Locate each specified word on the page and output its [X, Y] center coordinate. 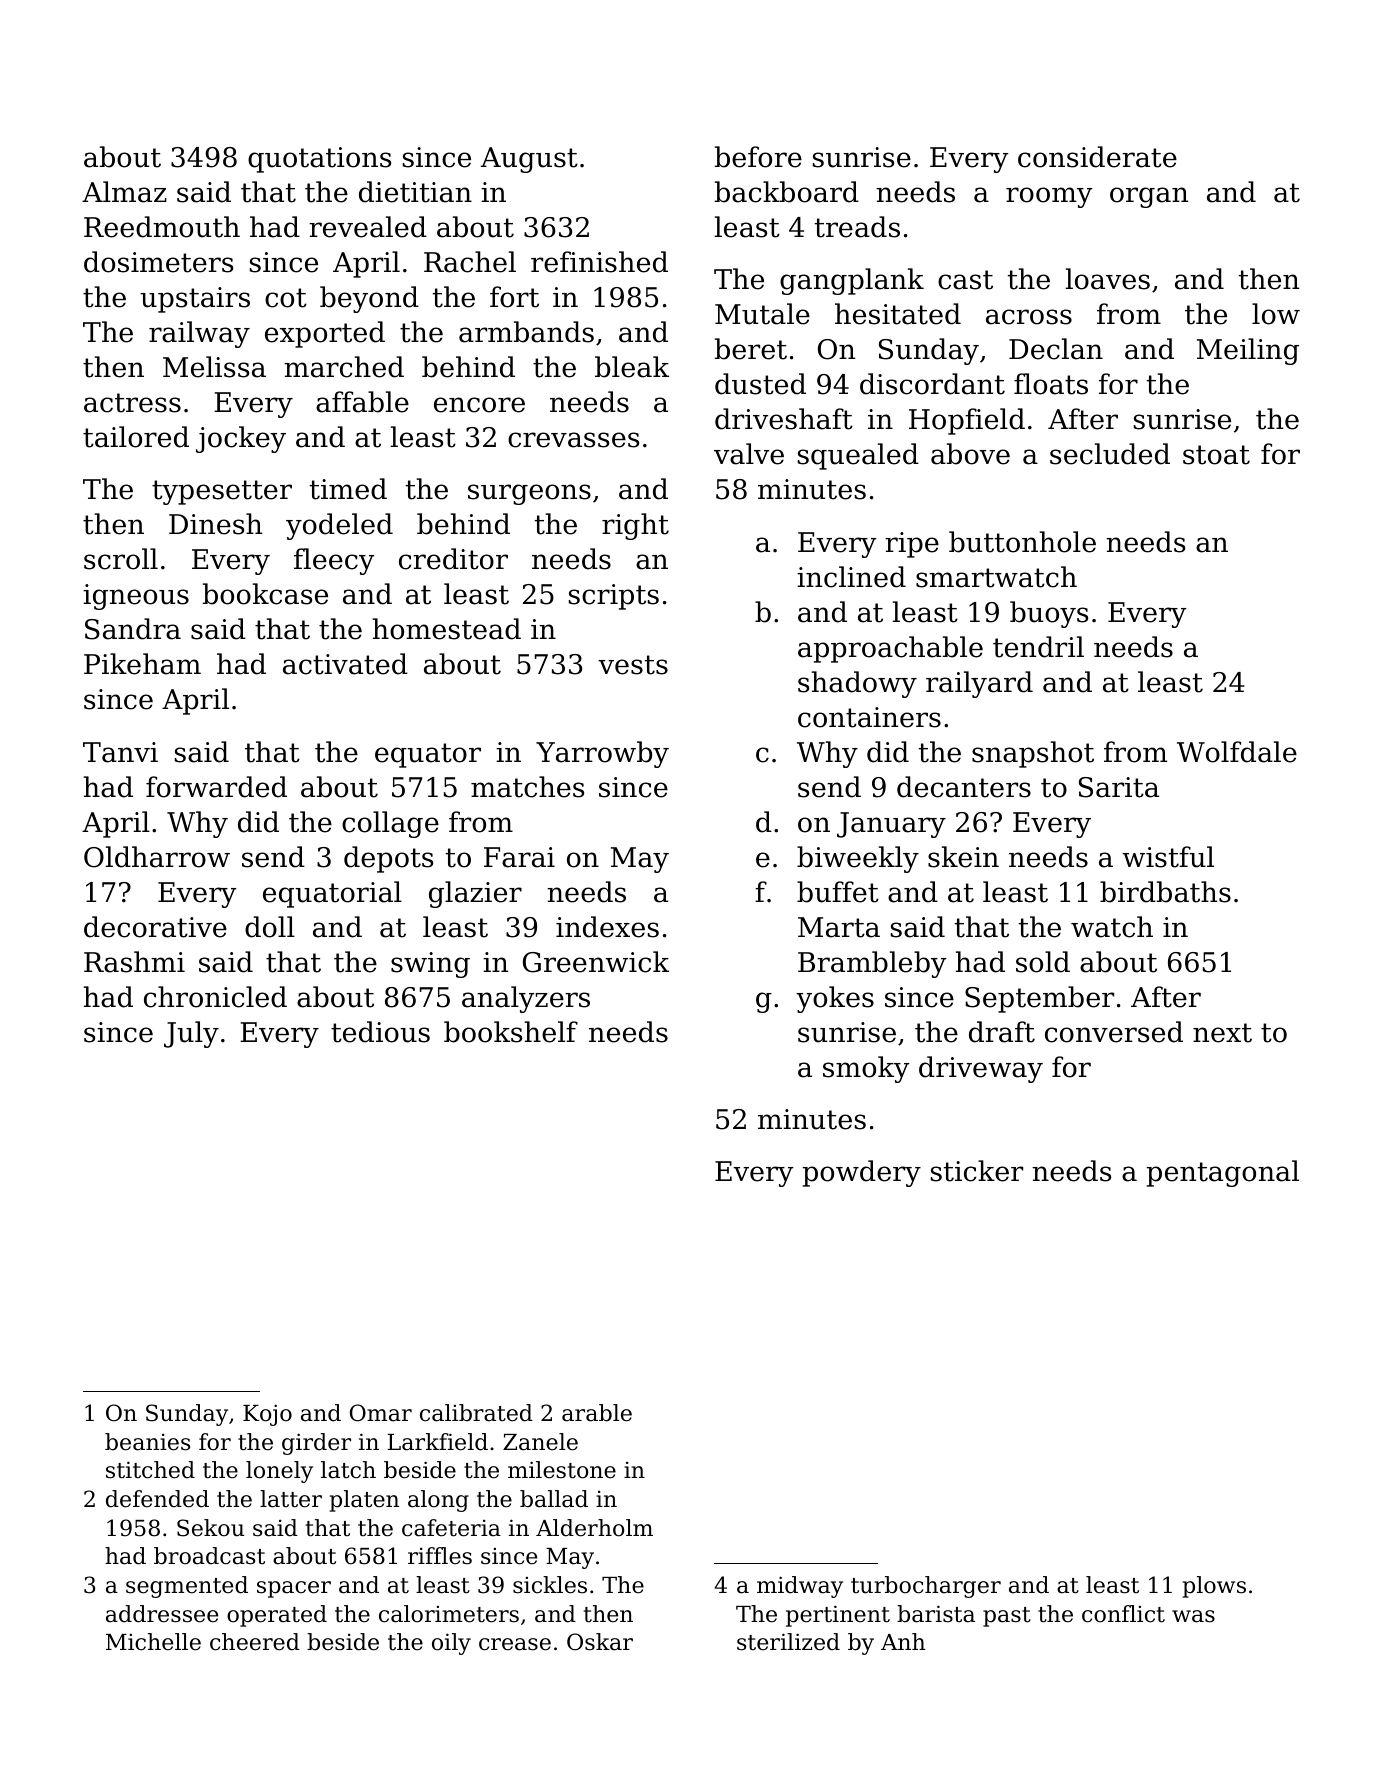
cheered [255, 1642]
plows [1214, 1587]
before [758, 157]
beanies [147, 1442]
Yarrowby [602, 754]
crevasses [573, 440]
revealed [368, 227]
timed [348, 489]
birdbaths [1165, 892]
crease [515, 1644]
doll [270, 927]
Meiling [1248, 351]
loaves [1108, 279]
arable [597, 1413]
